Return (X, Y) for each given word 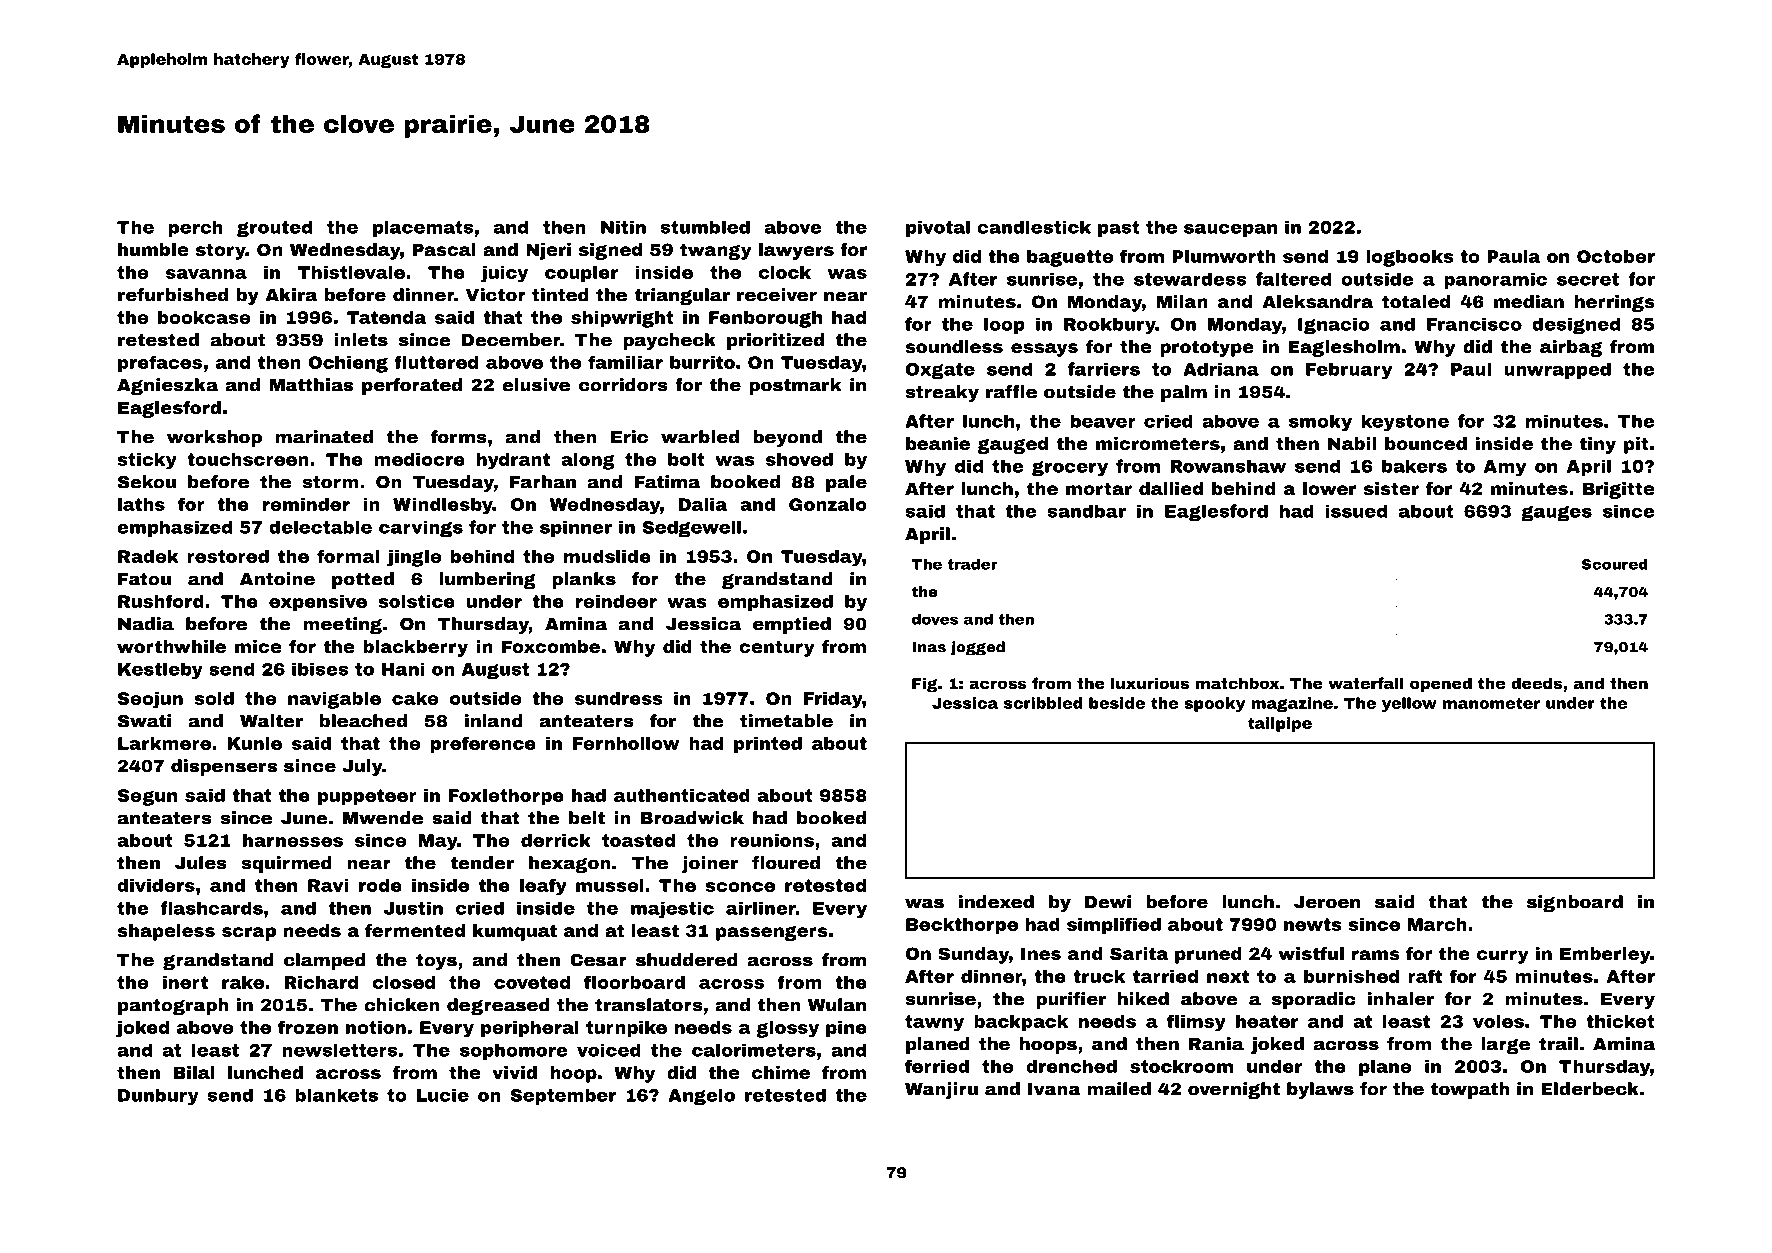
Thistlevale (351, 272)
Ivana (1054, 1089)
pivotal (938, 228)
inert (185, 982)
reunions (772, 840)
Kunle (254, 743)
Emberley (1605, 955)
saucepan (1230, 230)
